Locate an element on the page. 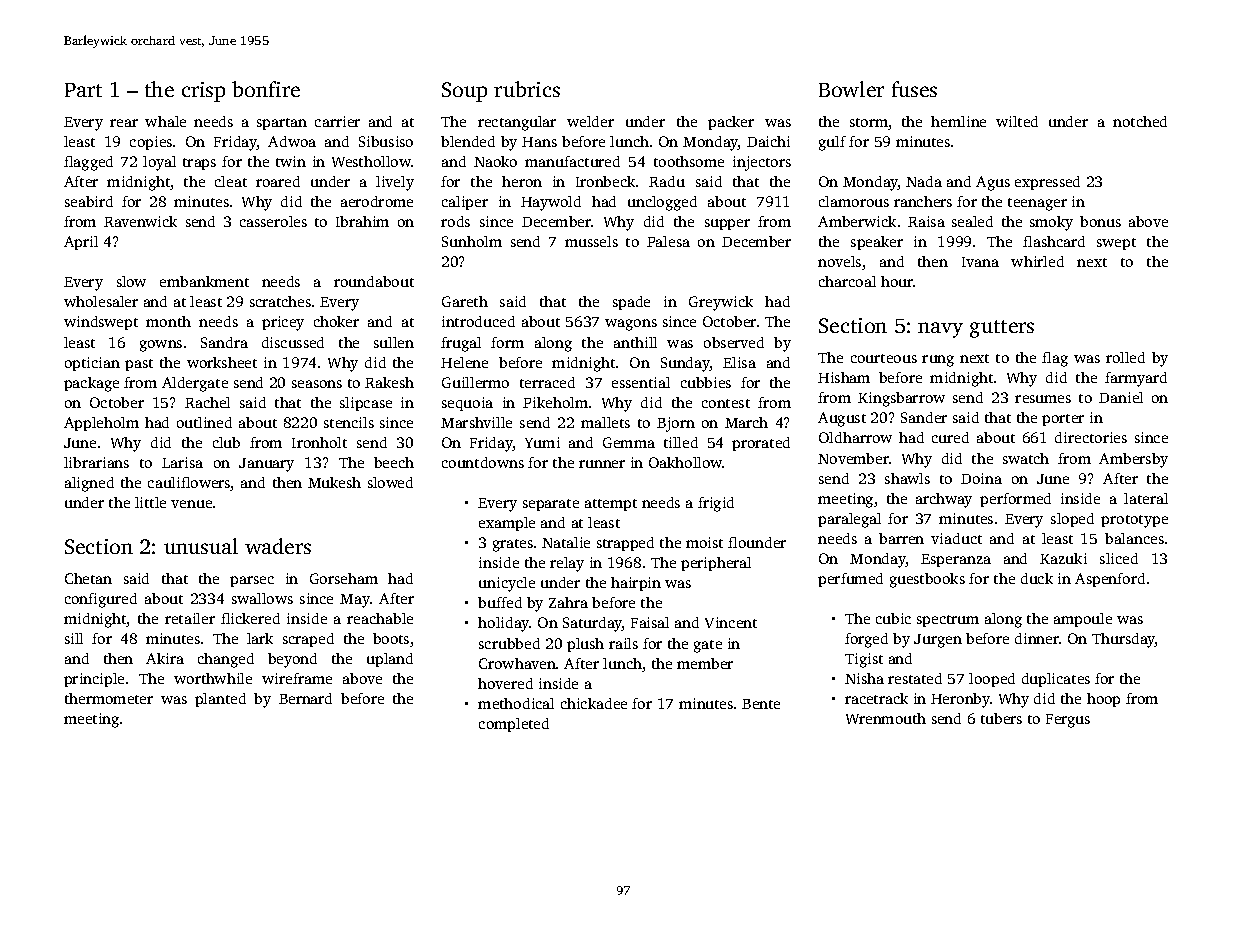 This document has height=952, width=1233. retailer is located at coordinates (190, 618).
